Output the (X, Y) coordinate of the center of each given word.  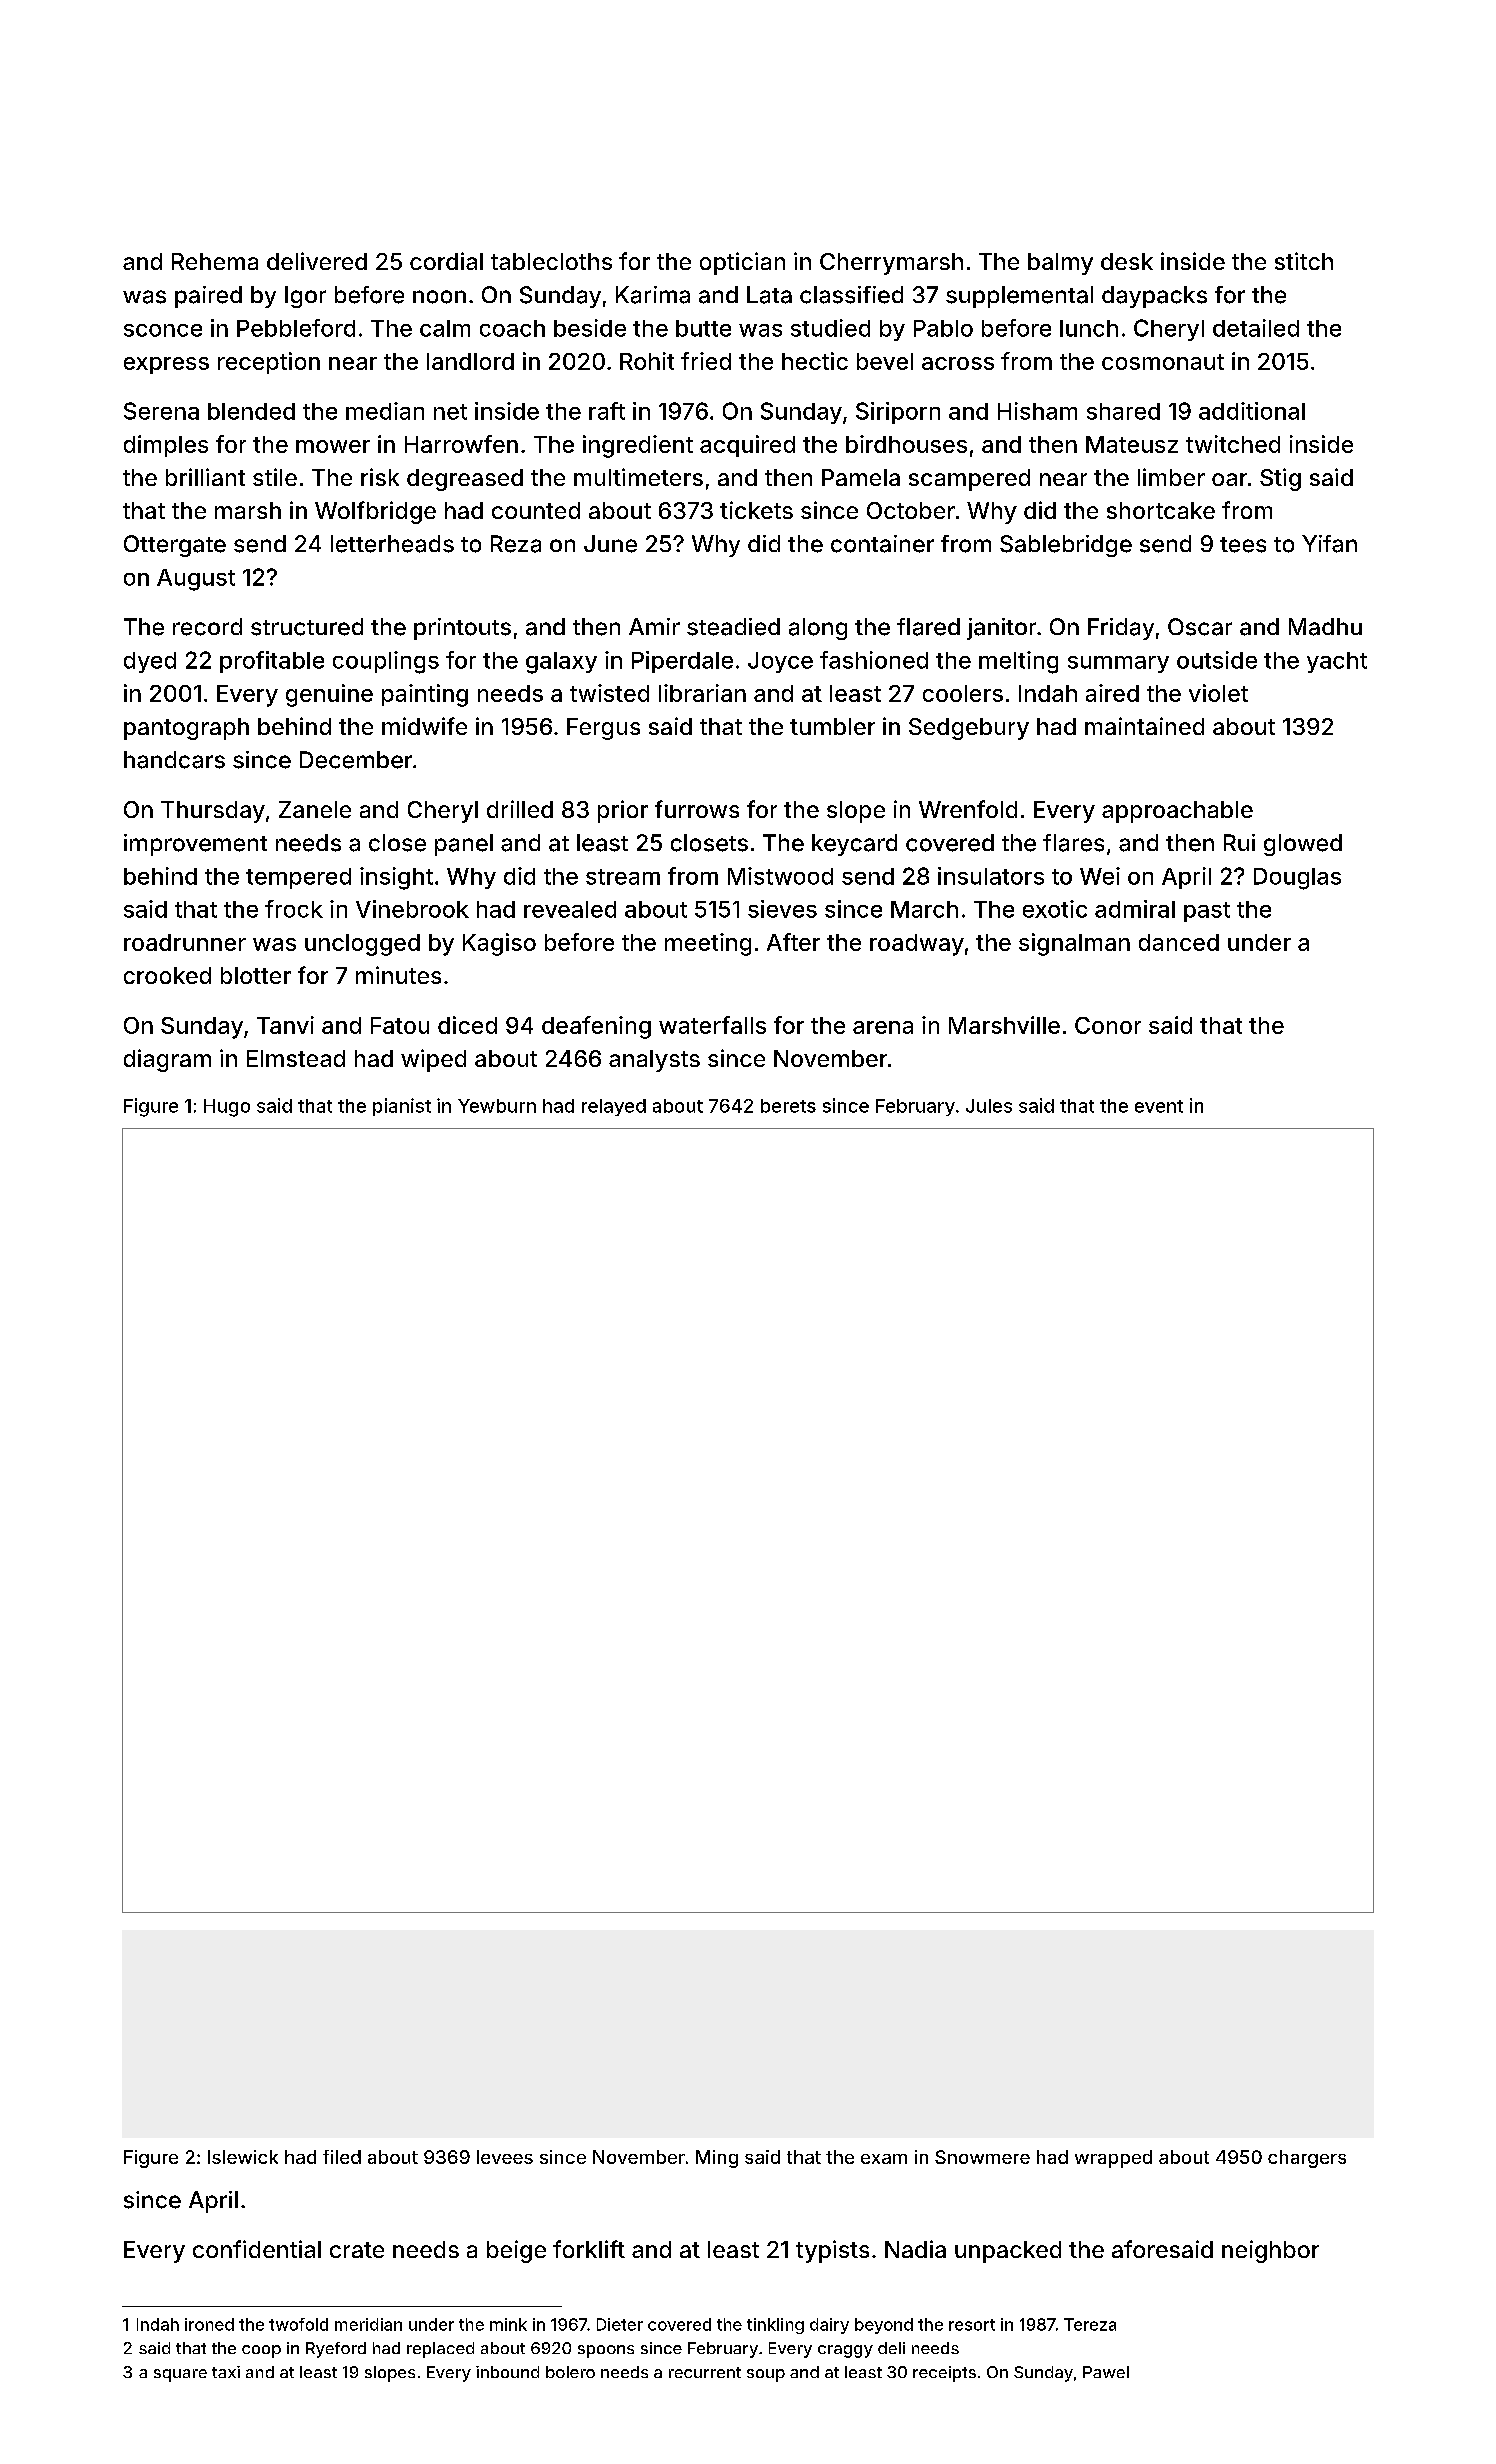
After (793, 942)
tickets (756, 510)
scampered (969, 480)
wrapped (1113, 2159)
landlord (470, 361)
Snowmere (982, 2157)
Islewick (243, 2157)
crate (357, 2250)
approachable (1177, 812)
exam (884, 2159)
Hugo (227, 1108)
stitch (1304, 261)
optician (742, 263)
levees (505, 2157)
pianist (402, 1107)
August (196, 580)
